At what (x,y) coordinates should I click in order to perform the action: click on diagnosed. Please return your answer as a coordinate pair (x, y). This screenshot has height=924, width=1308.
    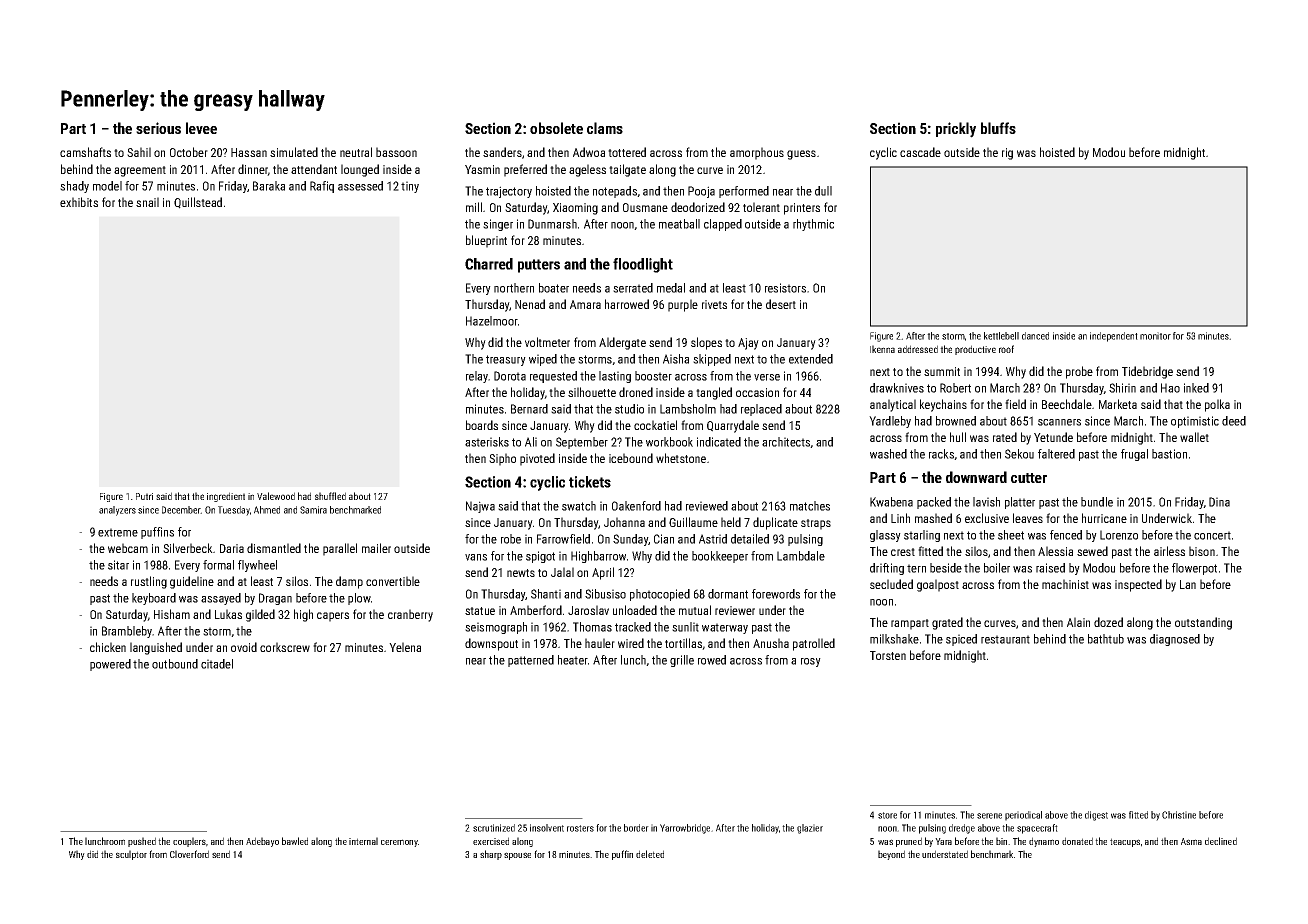
    Looking at the image, I should click on (1175, 640).
